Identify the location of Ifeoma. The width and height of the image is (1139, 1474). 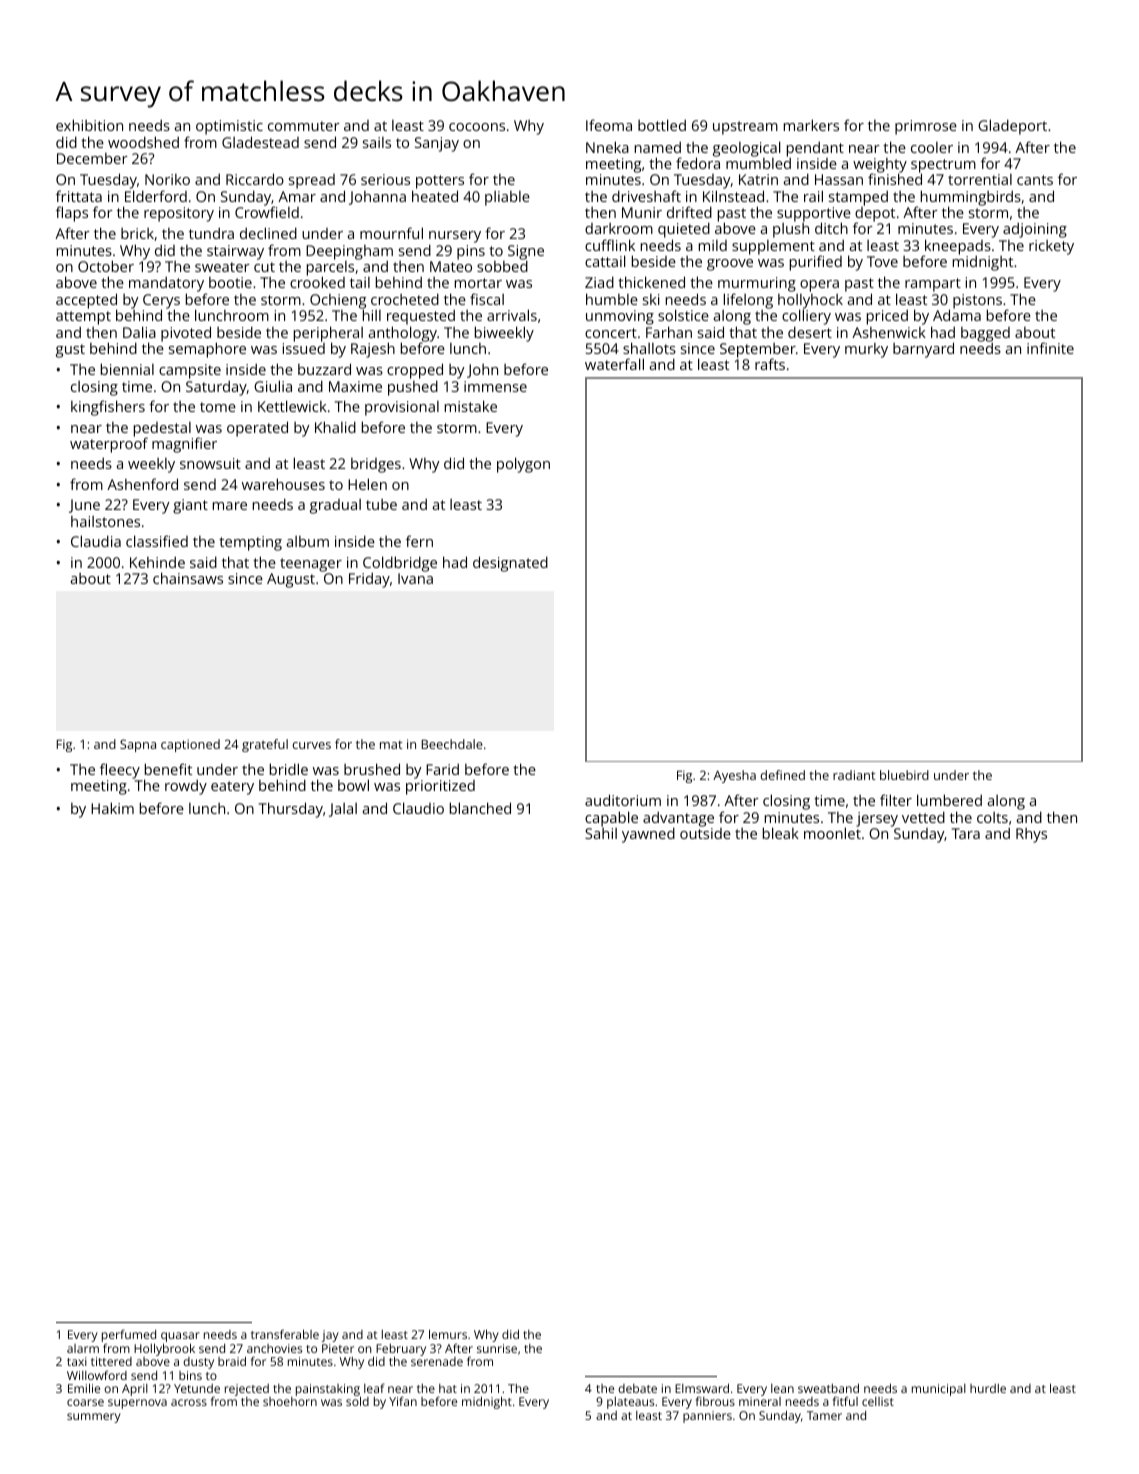
(609, 125).
